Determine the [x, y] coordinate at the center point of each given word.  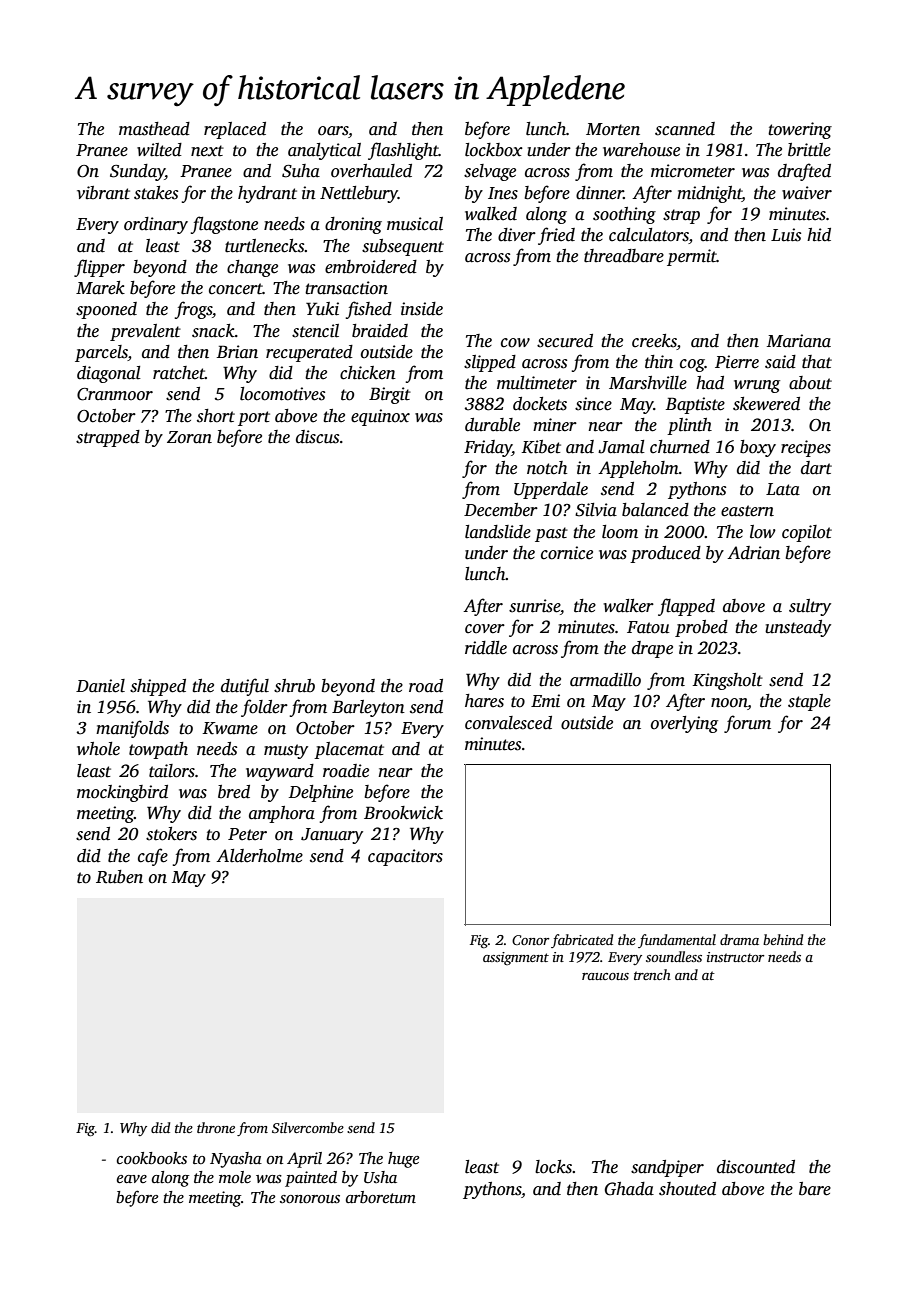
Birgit [390, 395]
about [810, 383]
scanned [685, 129]
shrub [294, 686]
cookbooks [152, 1158]
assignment [516, 958]
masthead [154, 129]
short [216, 416]
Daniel [100, 686]
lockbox [494, 150]
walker [628, 606]
